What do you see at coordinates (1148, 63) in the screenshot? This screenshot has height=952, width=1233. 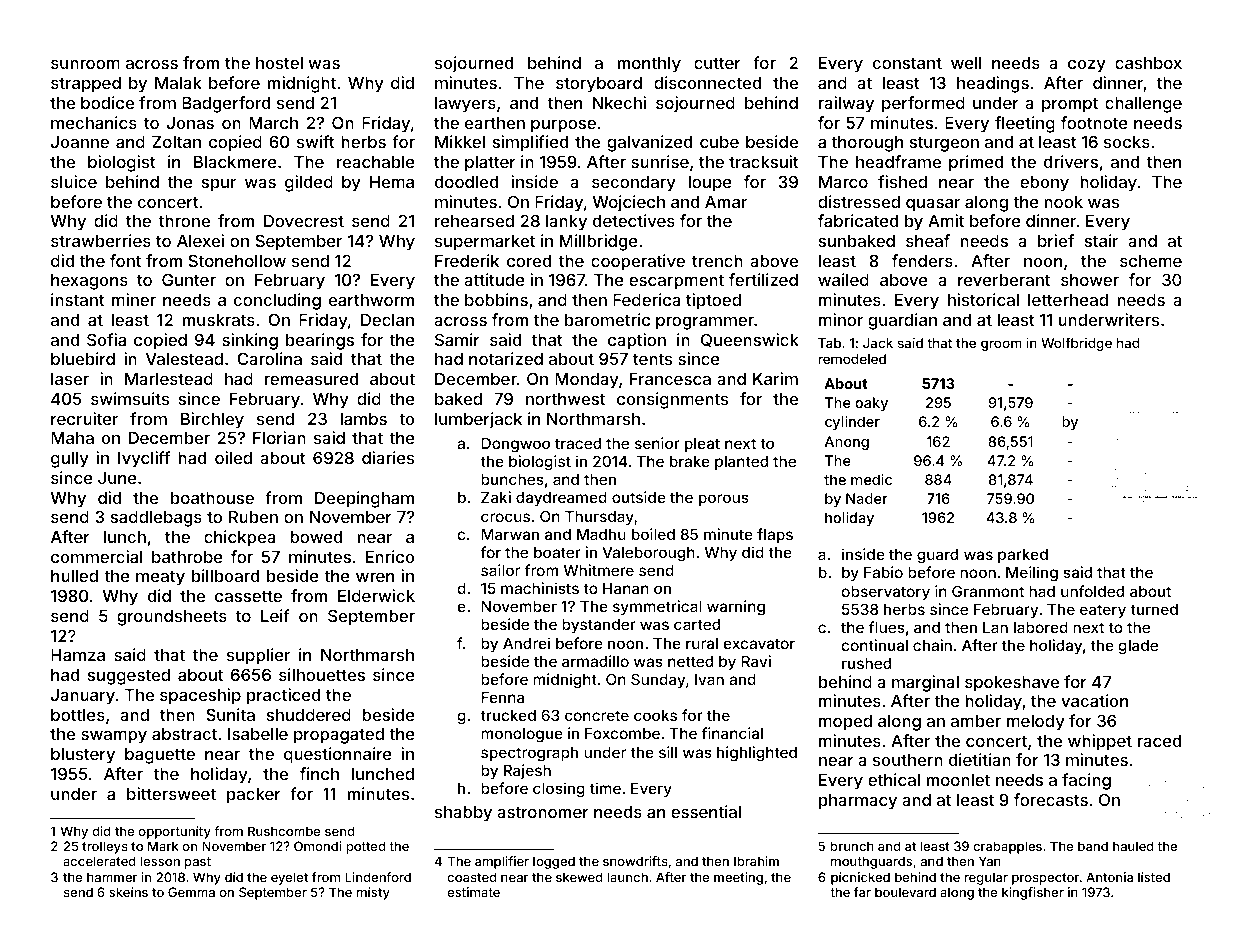 I see `cashbox` at bounding box center [1148, 63].
